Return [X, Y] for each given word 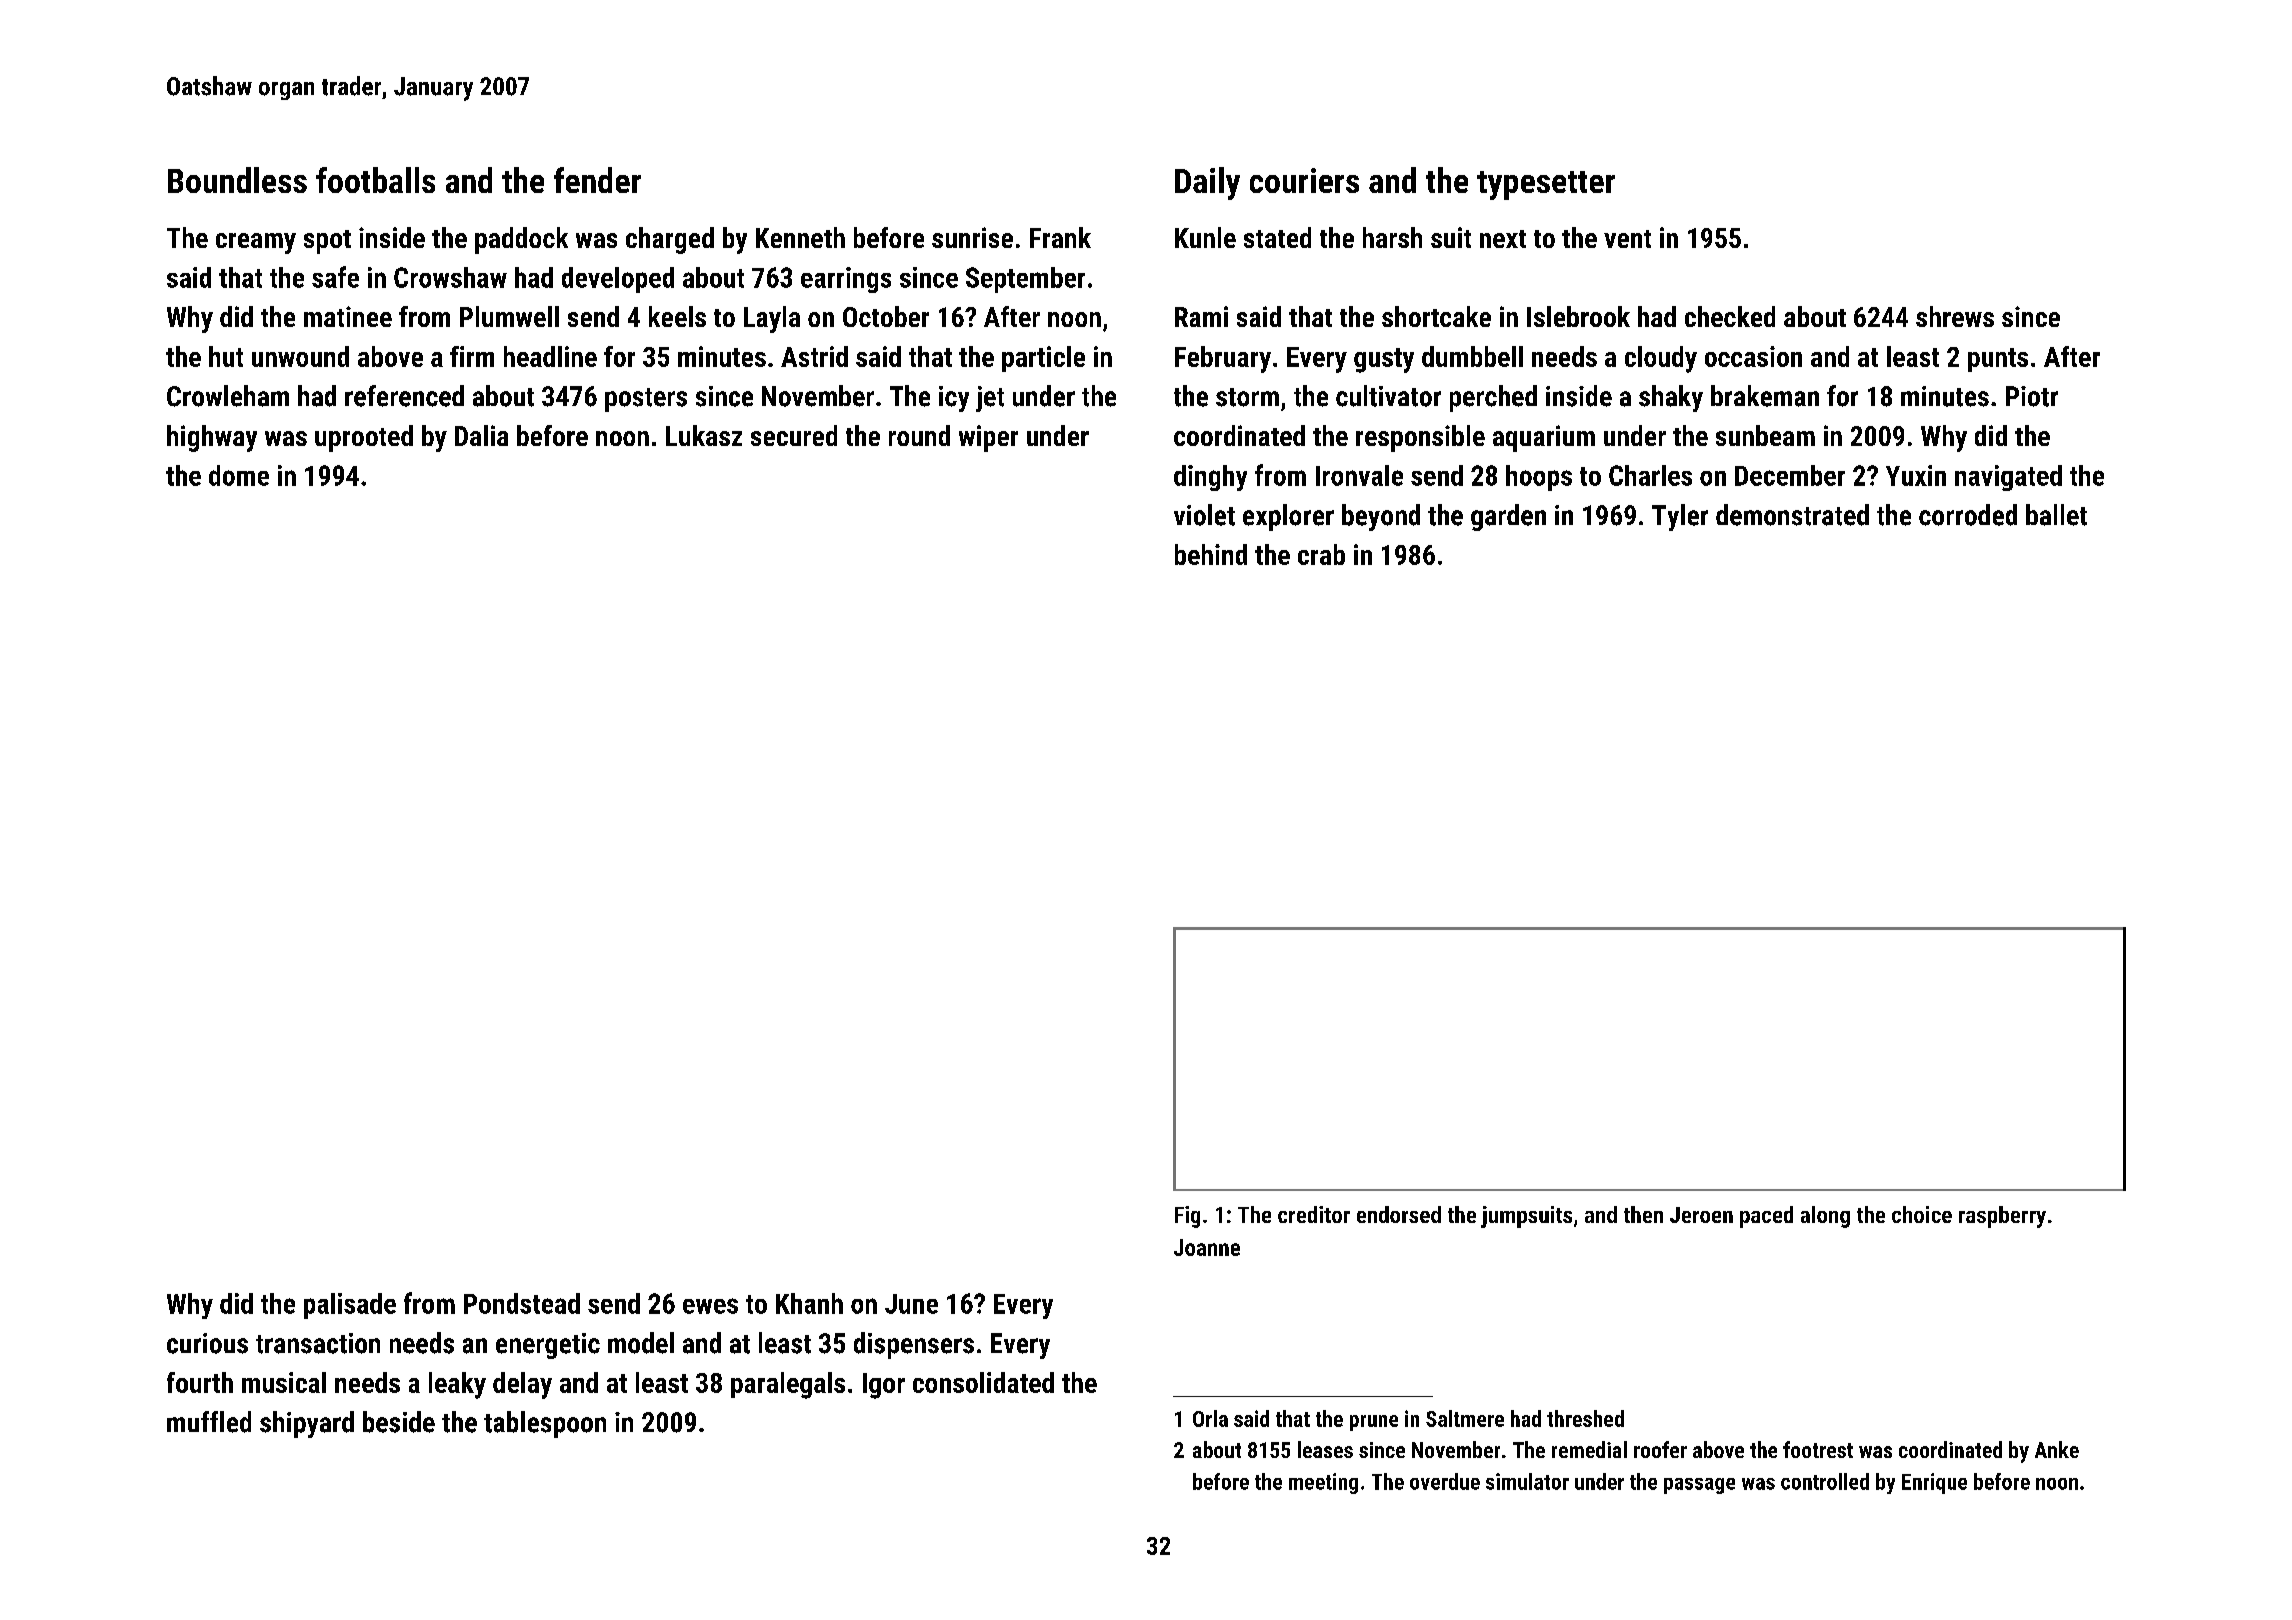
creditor [1314, 1214]
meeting [1323, 1483]
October [886, 316]
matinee [348, 316]
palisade [350, 1306]
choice [1922, 1214]
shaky [1671, 398]
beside [399, 1422]
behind [1211, 554]
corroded [1968, 515]
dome [239, 475]
